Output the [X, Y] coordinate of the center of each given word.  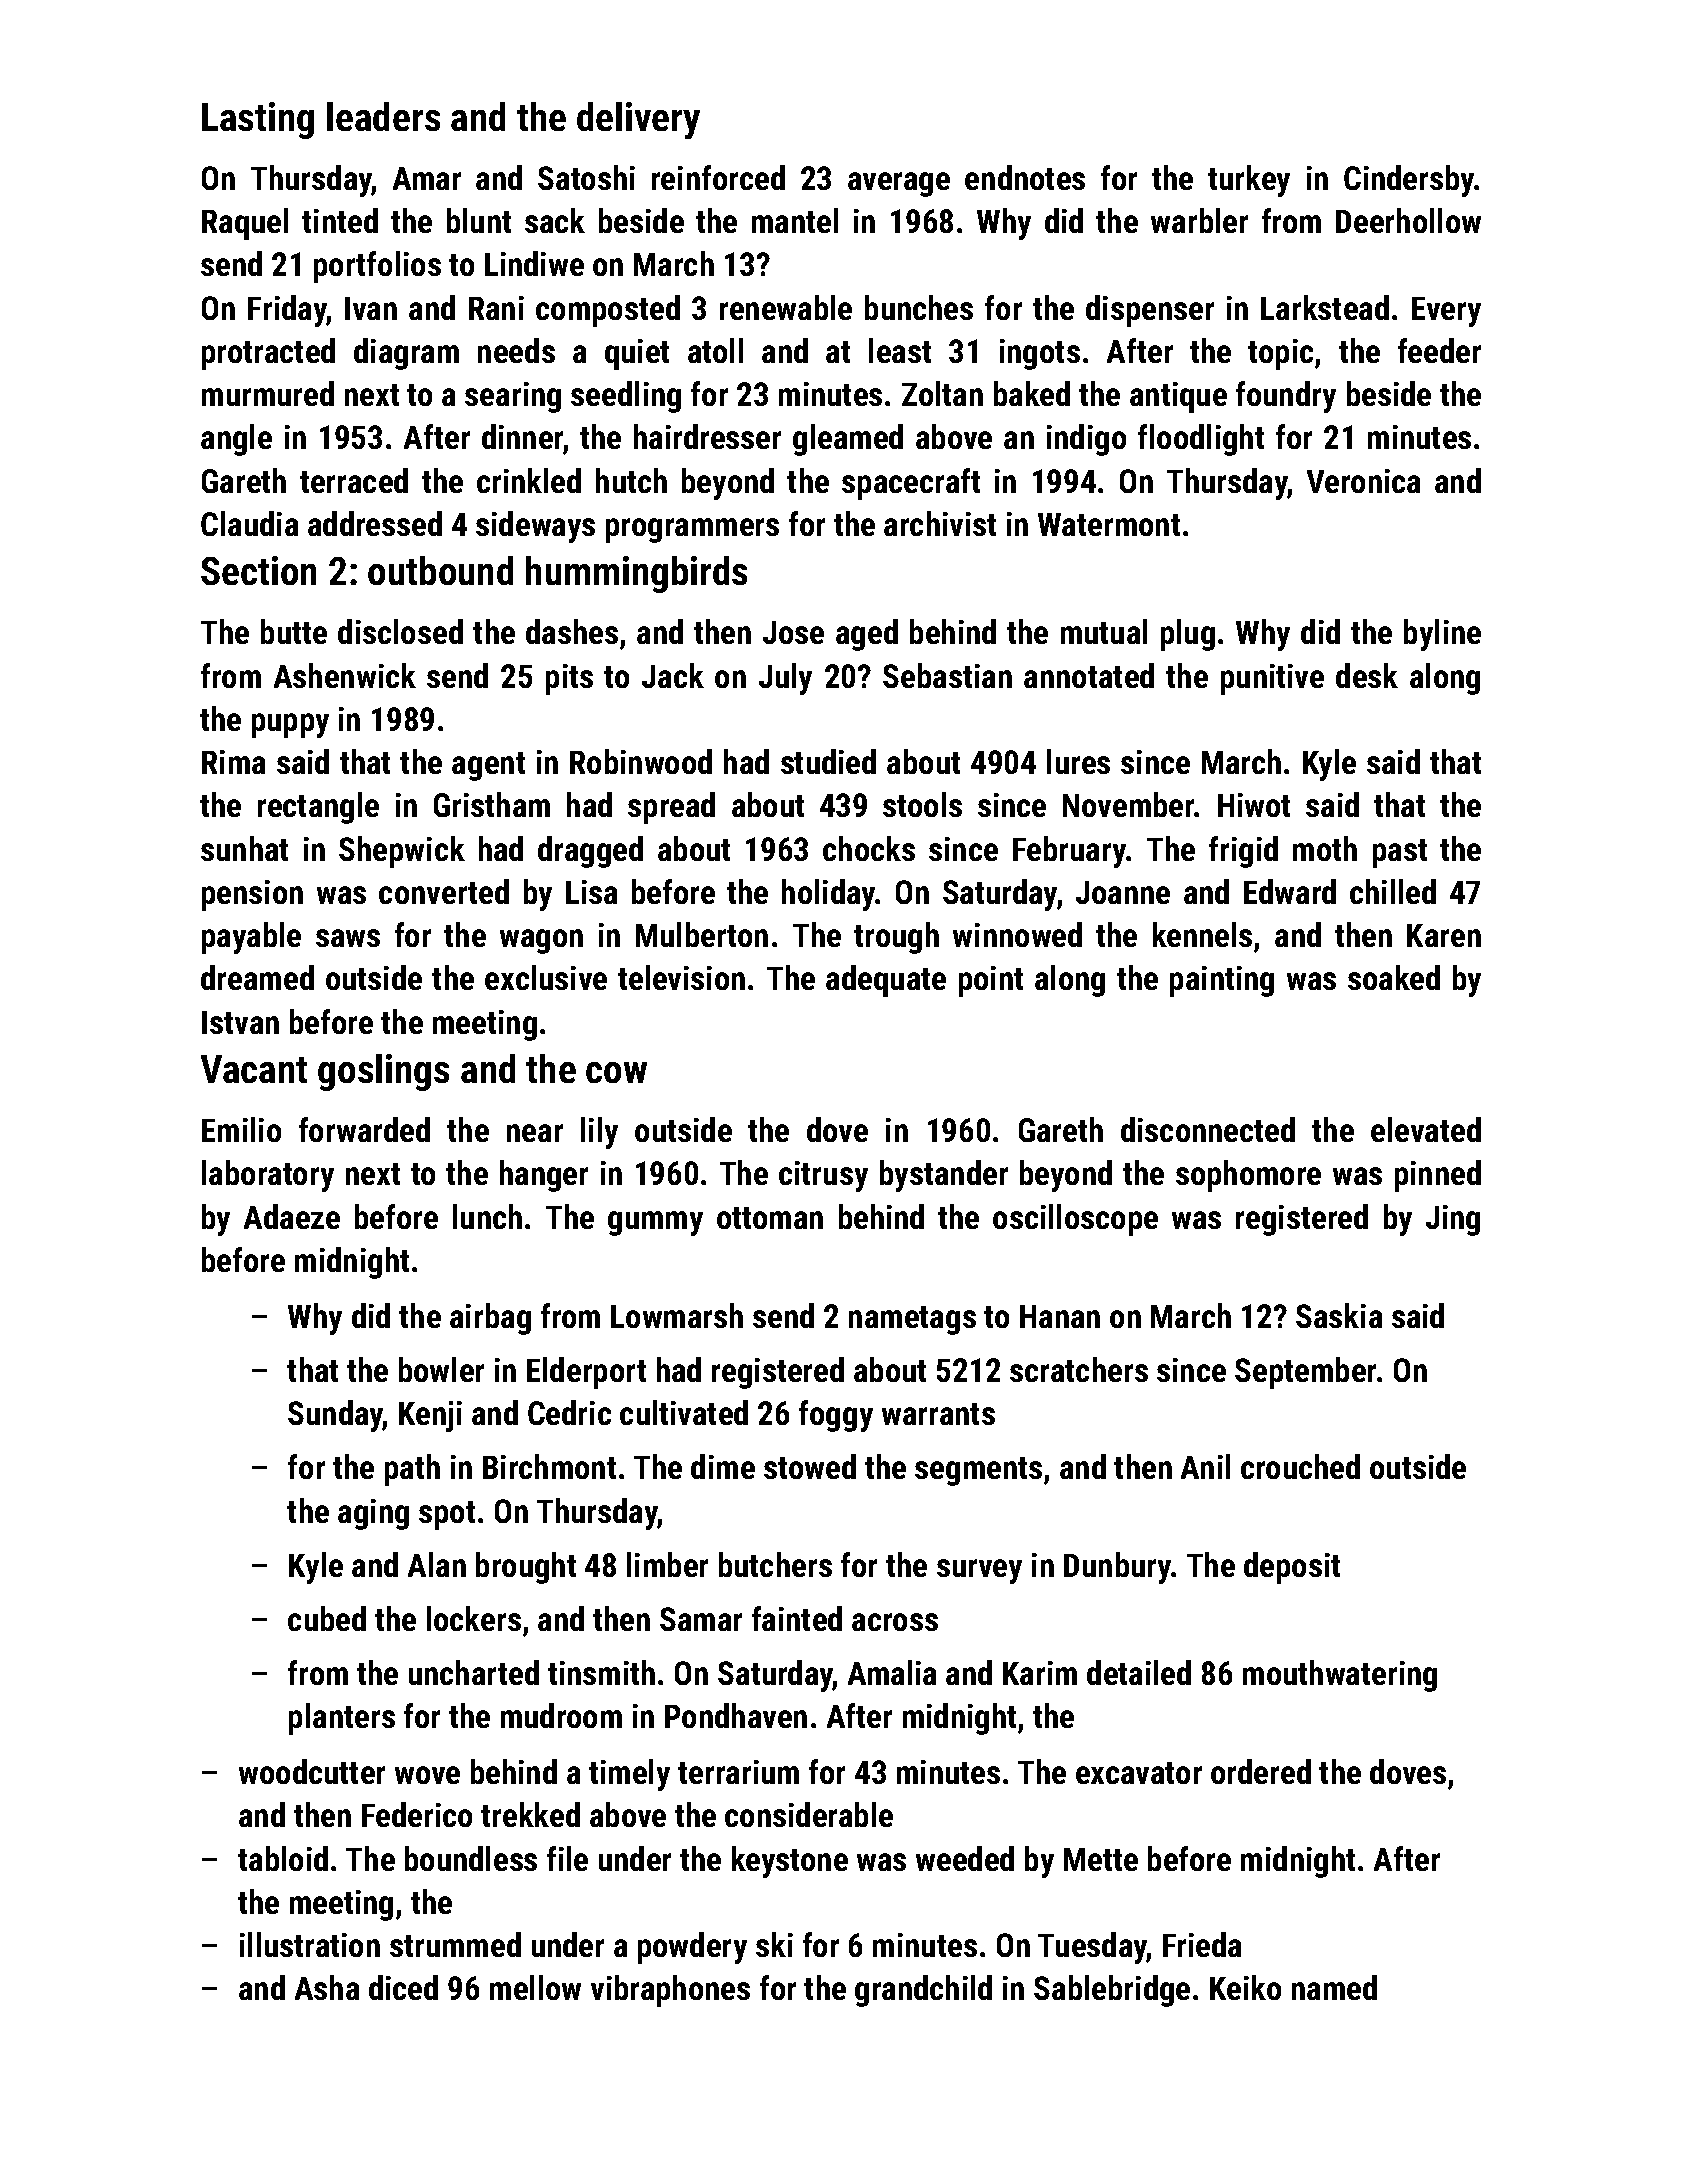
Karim [1040, 1673]
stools [922, 804]
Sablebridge [1112, 1991]
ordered [1261, 1771]
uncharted [474, 1672]
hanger [544, 1176]
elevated [1426, 1129]
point [991, 981]
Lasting [258, 120]
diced [403, 1987]
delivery [638, 120]
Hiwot [1254, 805]
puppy [290, 725]
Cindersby [1409, 181]
